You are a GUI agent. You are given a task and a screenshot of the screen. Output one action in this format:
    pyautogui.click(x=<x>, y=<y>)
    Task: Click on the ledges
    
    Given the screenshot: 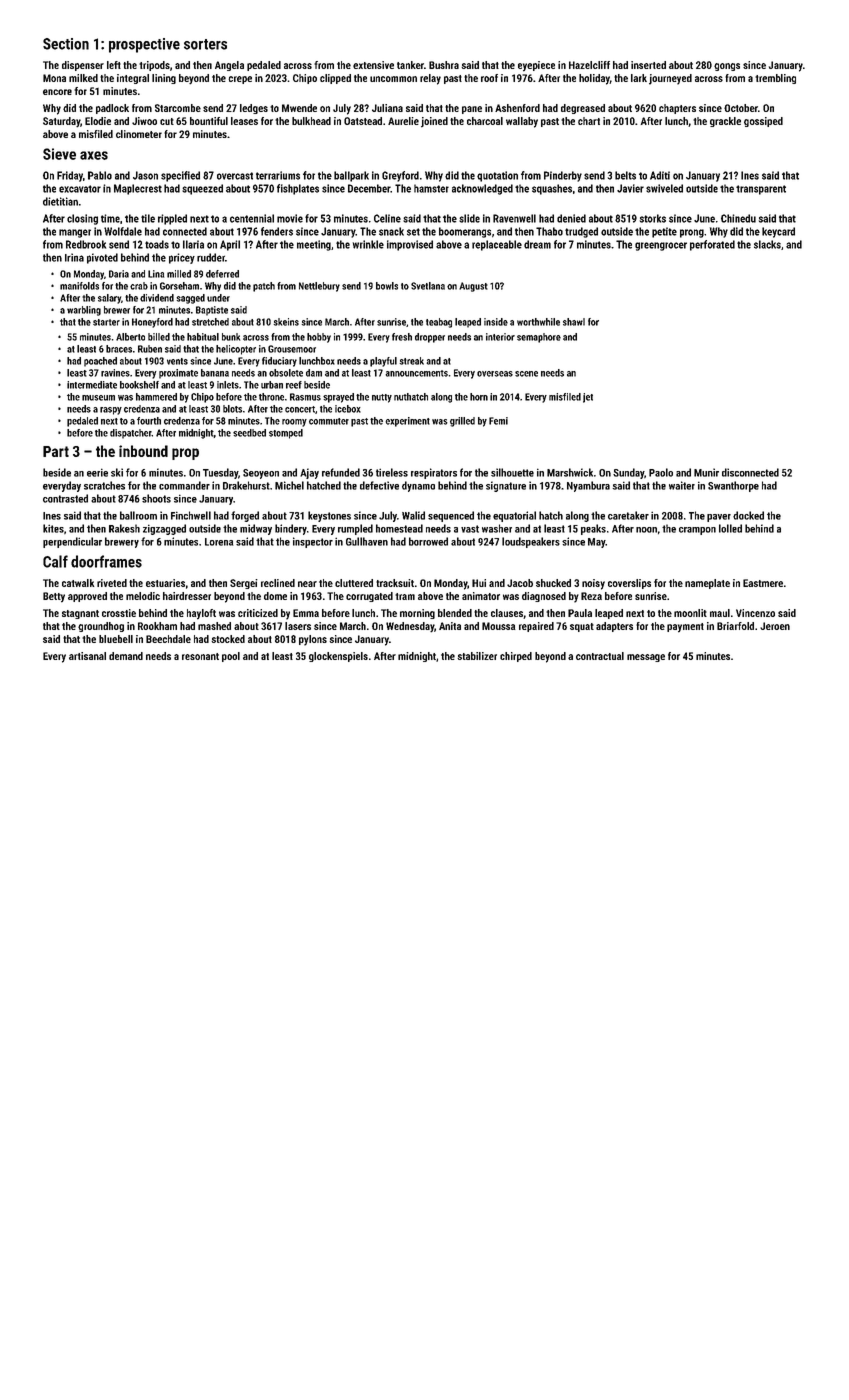 What is the action you would take?
    pyautogui.click(x=254, y=109)
